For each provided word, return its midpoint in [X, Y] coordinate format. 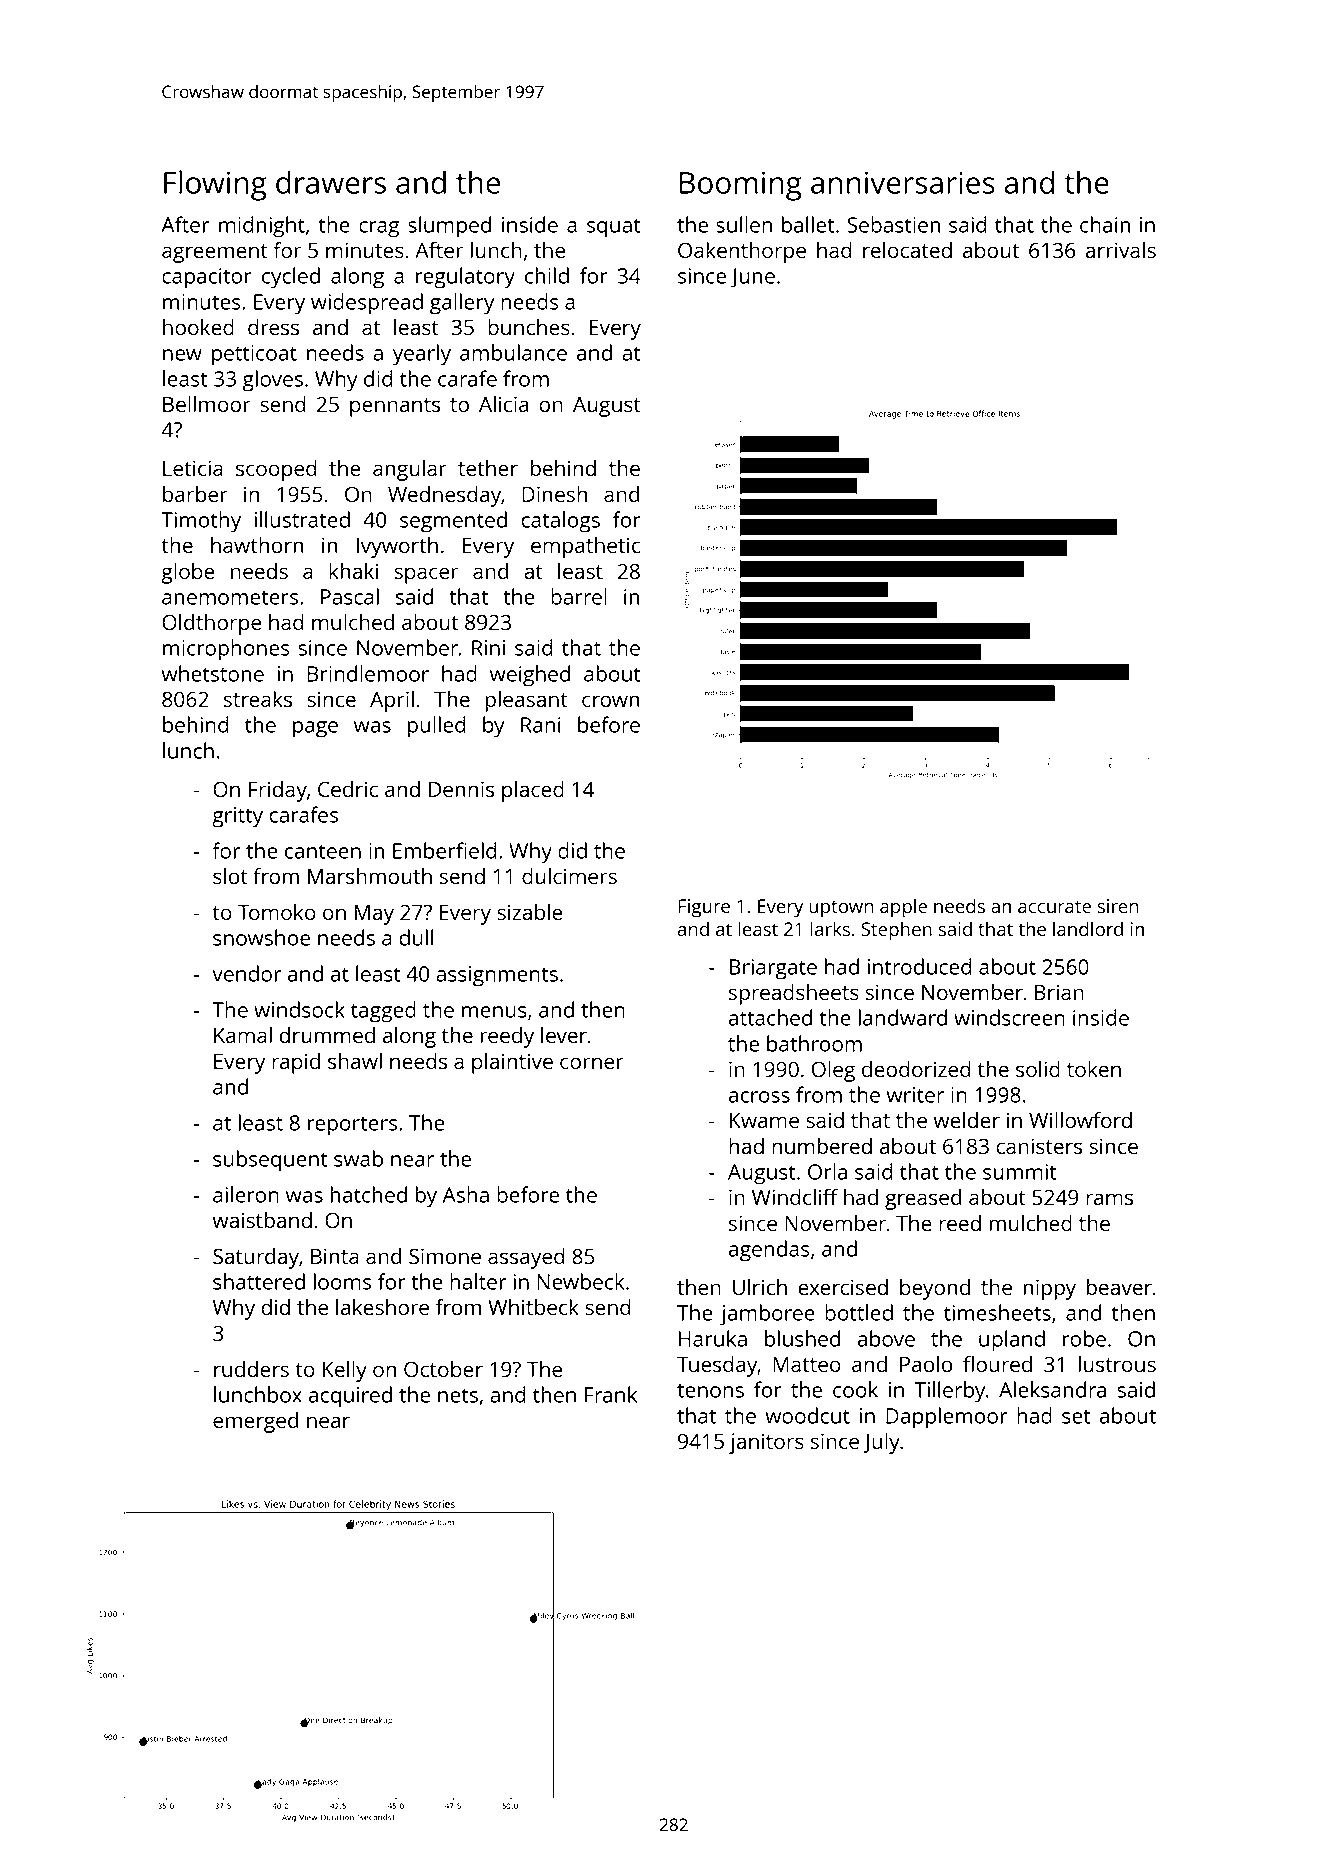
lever [564, 1035]
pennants [395, 407]
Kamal [243, 1035]
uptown [841, 909]
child [547, 275]
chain [1105, 224]
